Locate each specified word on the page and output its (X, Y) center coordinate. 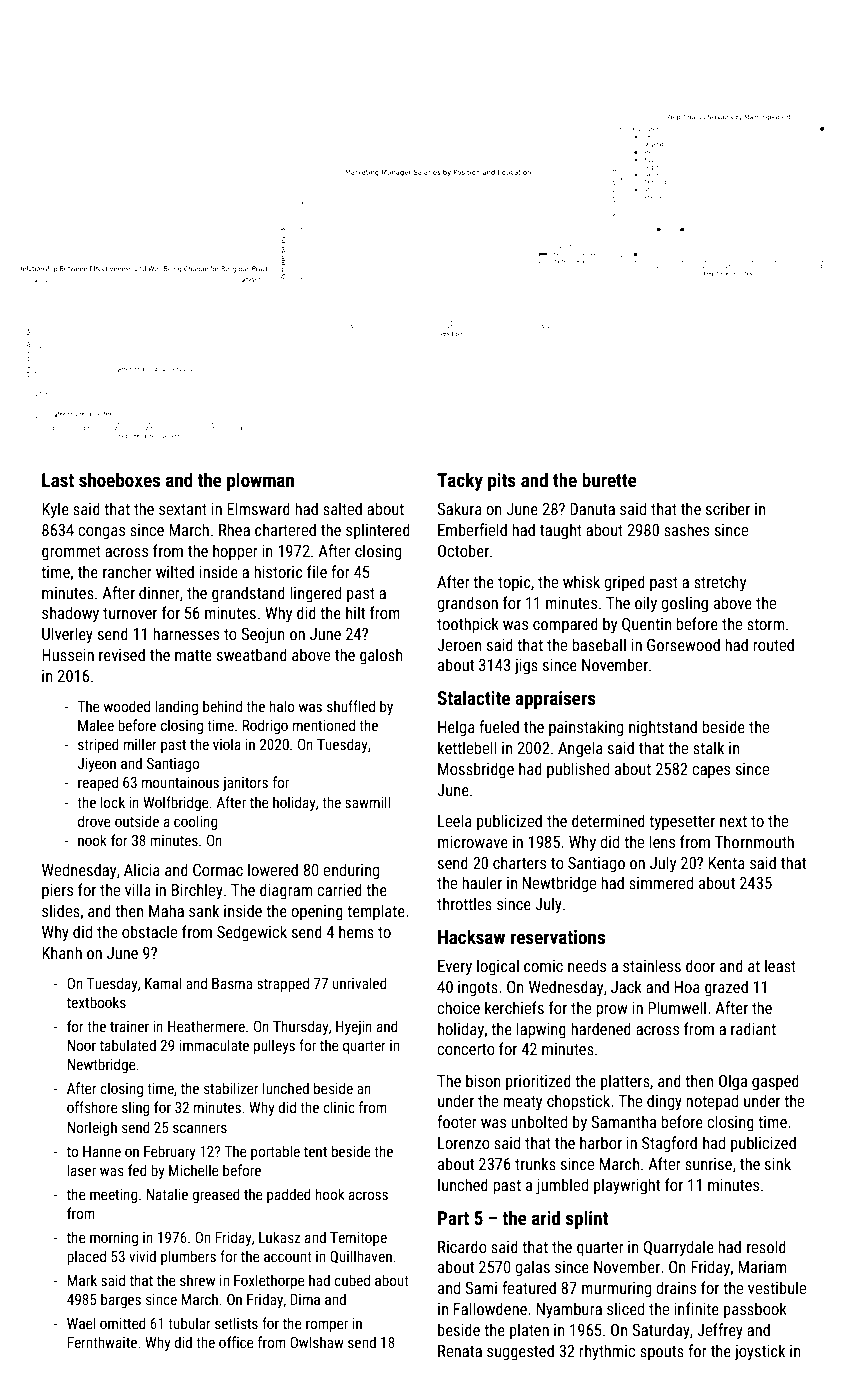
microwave (473, 842)
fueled (499, 726)
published (578, 770)
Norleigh (92, 1128)
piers (57, 892)
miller (140, 744)
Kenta (727, 863)
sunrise (708, 1164)
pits (502, 482)
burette (609, 479)
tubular (189, 1323)
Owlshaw (317, 1342)
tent (315, 1152)
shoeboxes (119, 479)
